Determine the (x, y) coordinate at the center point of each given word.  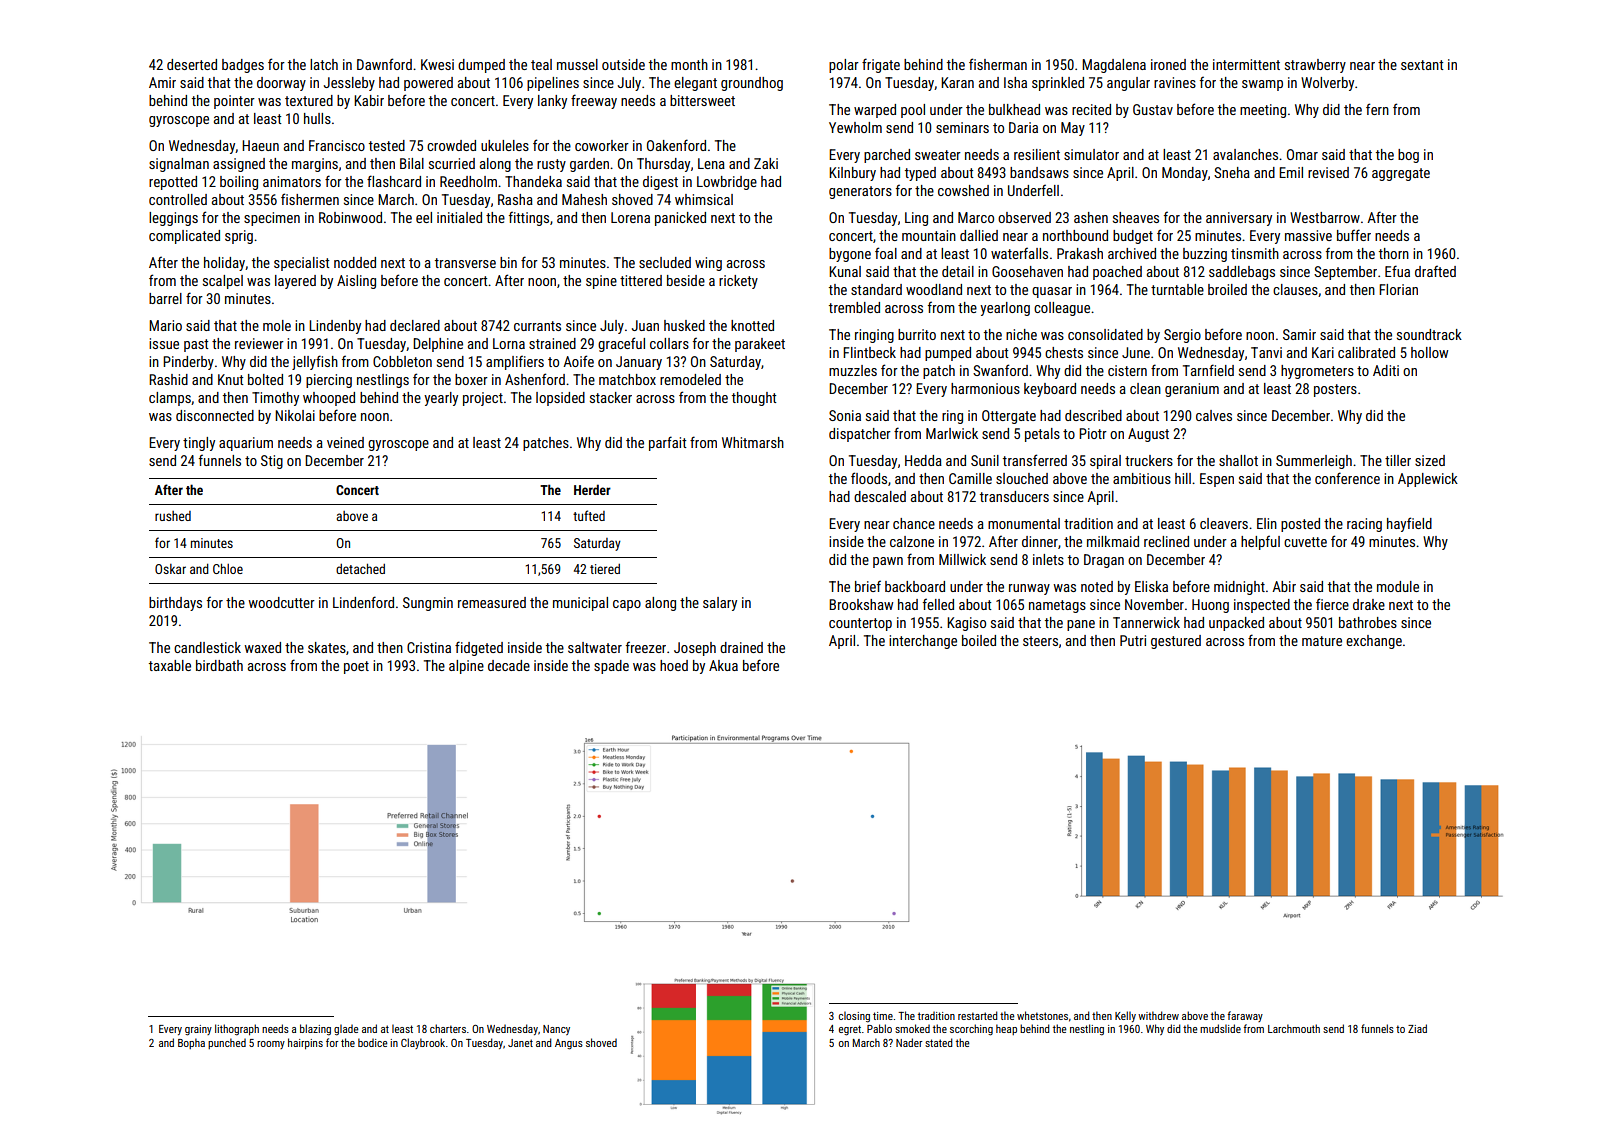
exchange (1374, 642)
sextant (1422, 65)
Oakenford (676, 145)
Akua (723, 665)
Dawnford (384, 64)
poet (356, 667)
